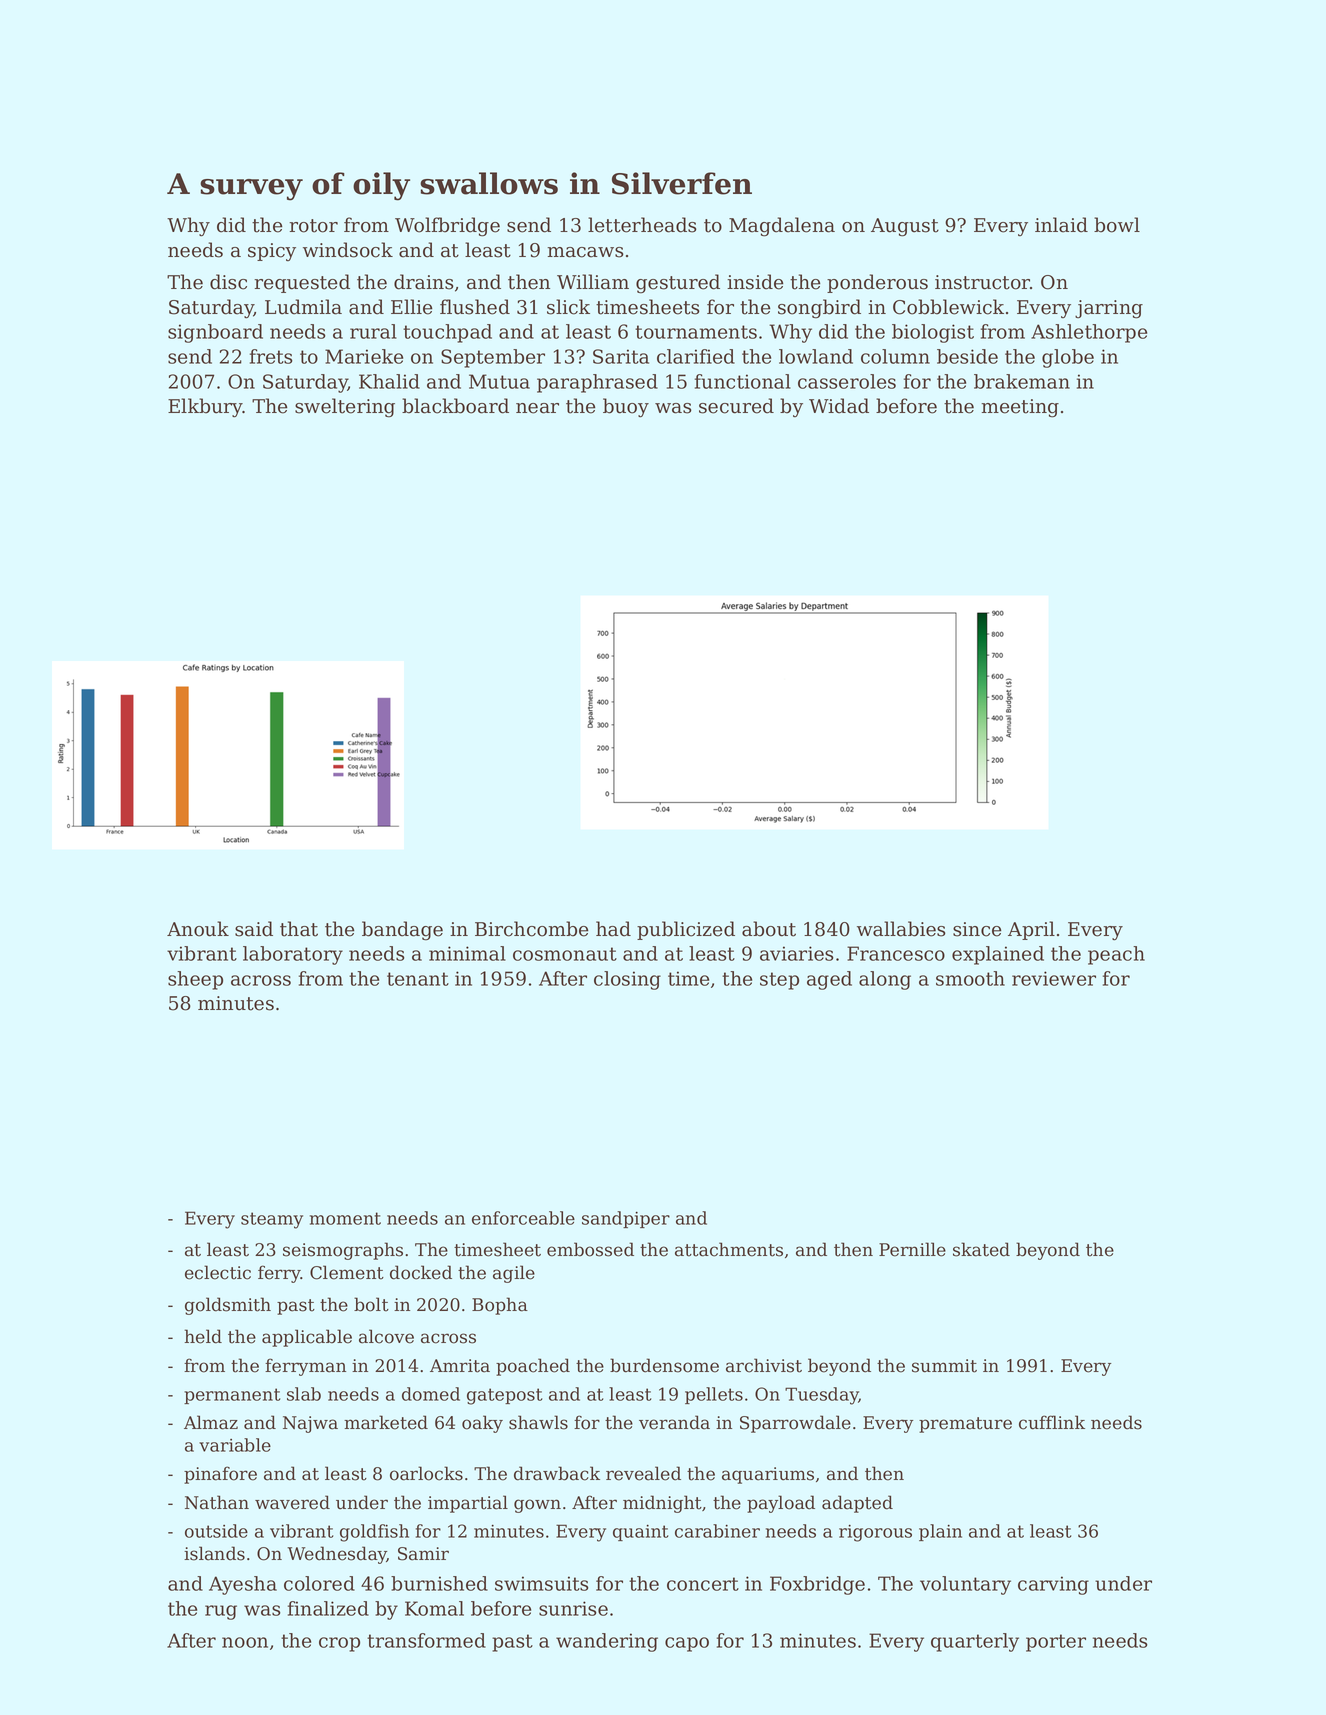 This document has height=1715, width=1326. What do you see at coordinates (782, 227) in the document?
I see `Magdalena` at bounding box center [782, 227].
